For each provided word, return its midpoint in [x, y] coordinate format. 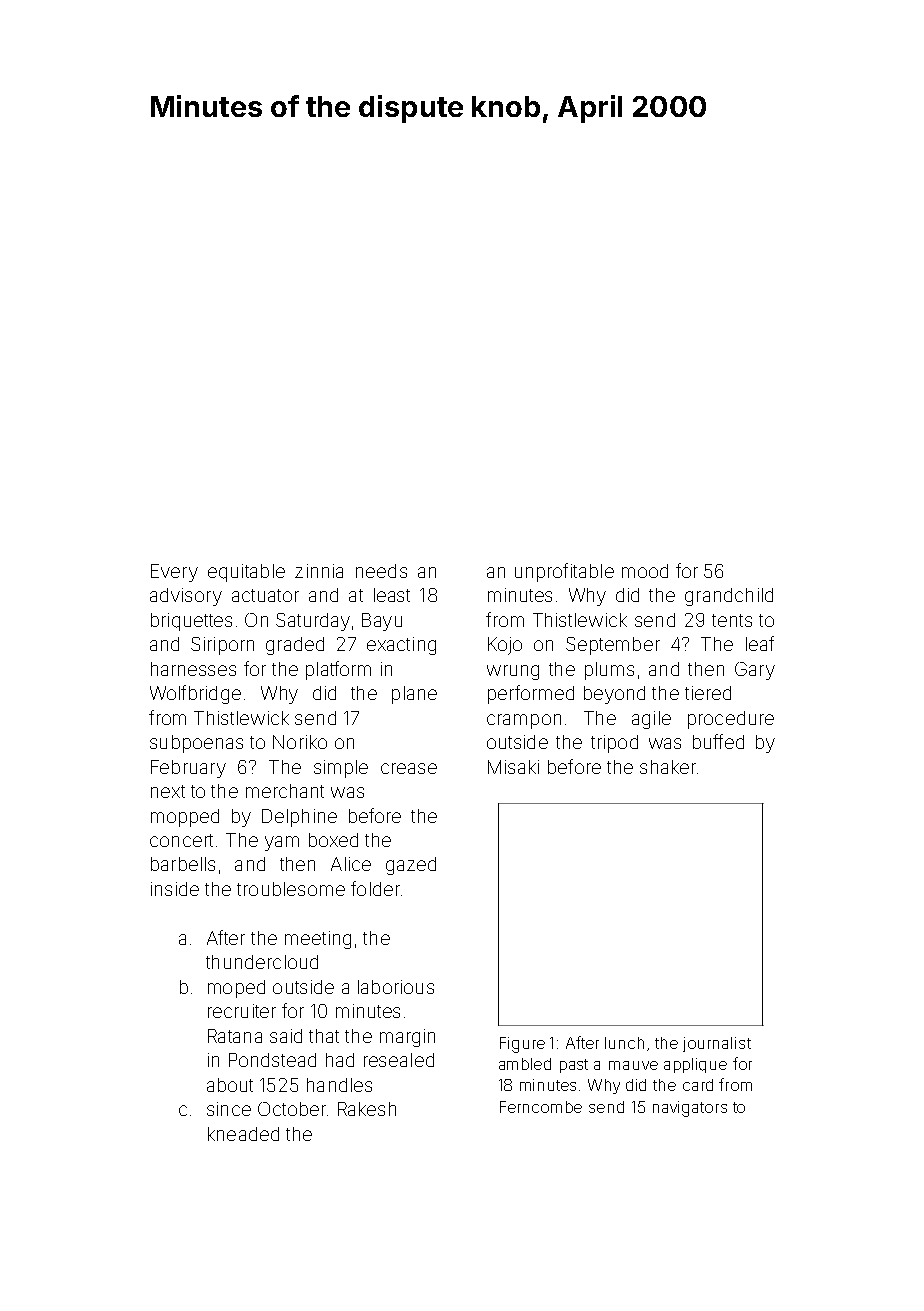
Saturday [313, 622]
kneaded [243, 1134]
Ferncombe [541, 1107]
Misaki [513, 767]
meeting [318, 940]
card [698, 1085]
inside [175, 889]
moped [236, 989]
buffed [718, 741]
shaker [668, 767]
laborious [396, 987]
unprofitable [564, 572]
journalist [717, 1044]
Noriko [300, 742]
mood [645, 571]
